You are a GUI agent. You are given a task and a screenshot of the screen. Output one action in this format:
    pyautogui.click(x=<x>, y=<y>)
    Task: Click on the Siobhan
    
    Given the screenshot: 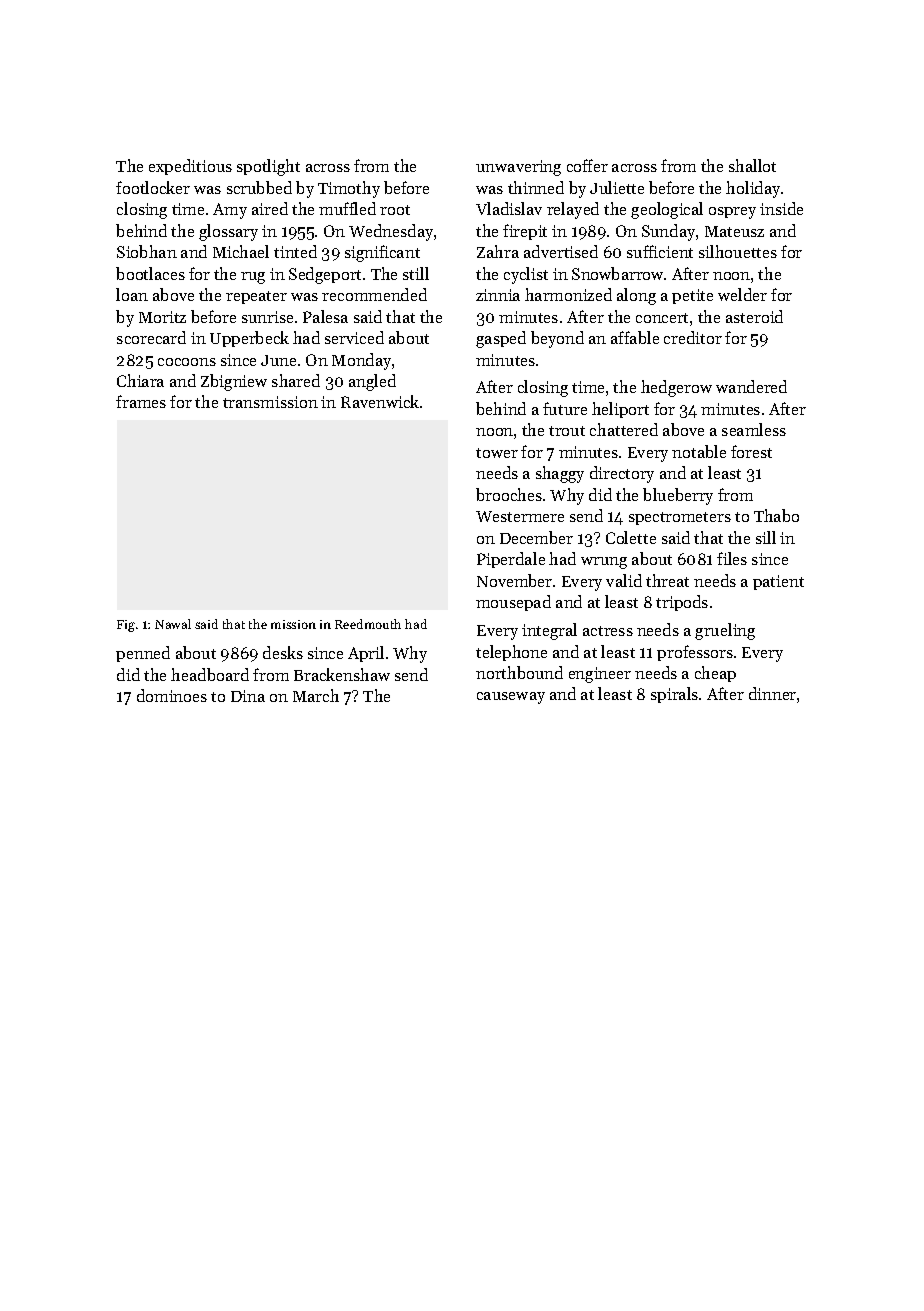 What is the action you would take?
    pyautogui.click(x=147, y=251)
